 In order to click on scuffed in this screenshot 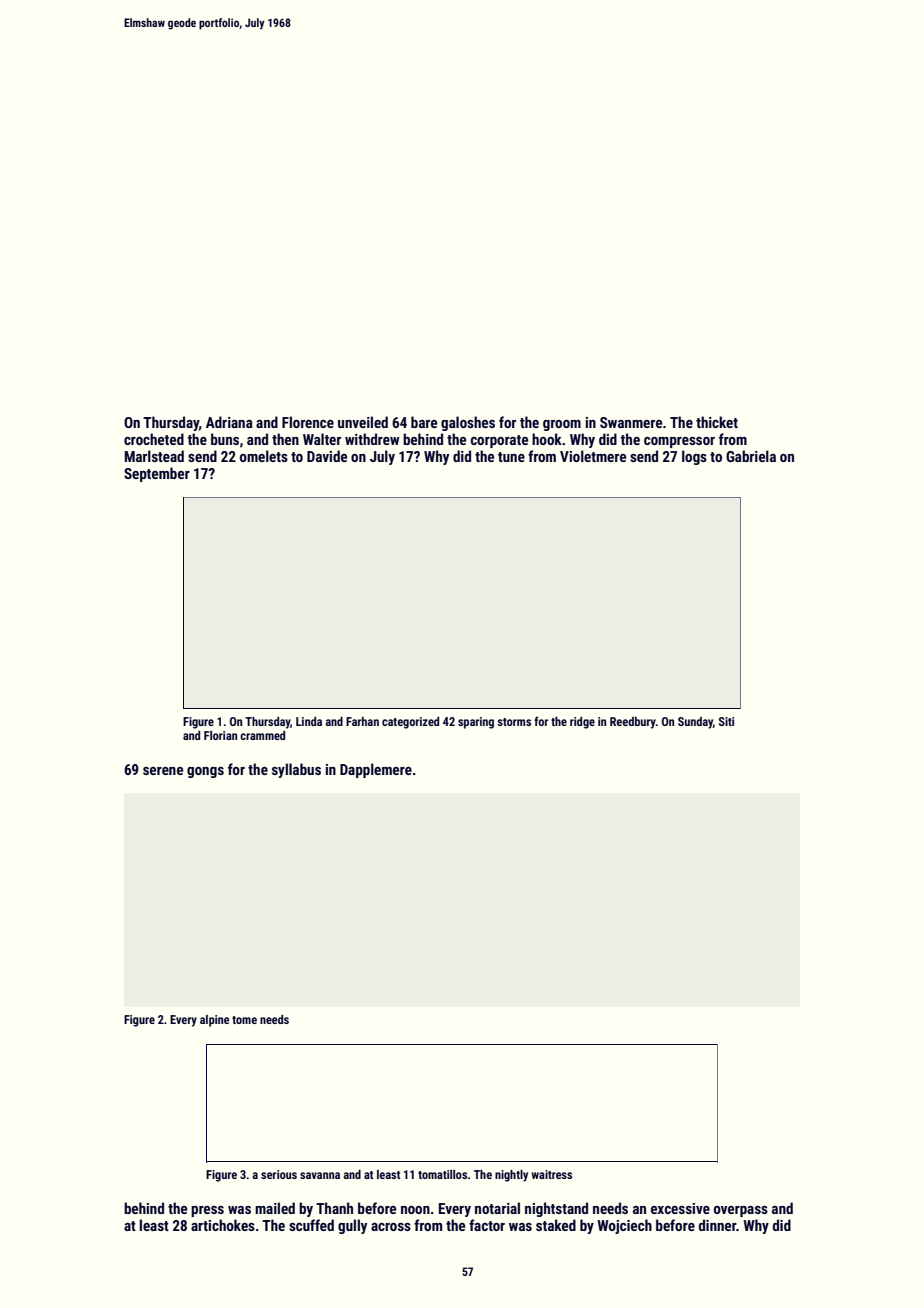, I will do `click(311, 1225)`.
